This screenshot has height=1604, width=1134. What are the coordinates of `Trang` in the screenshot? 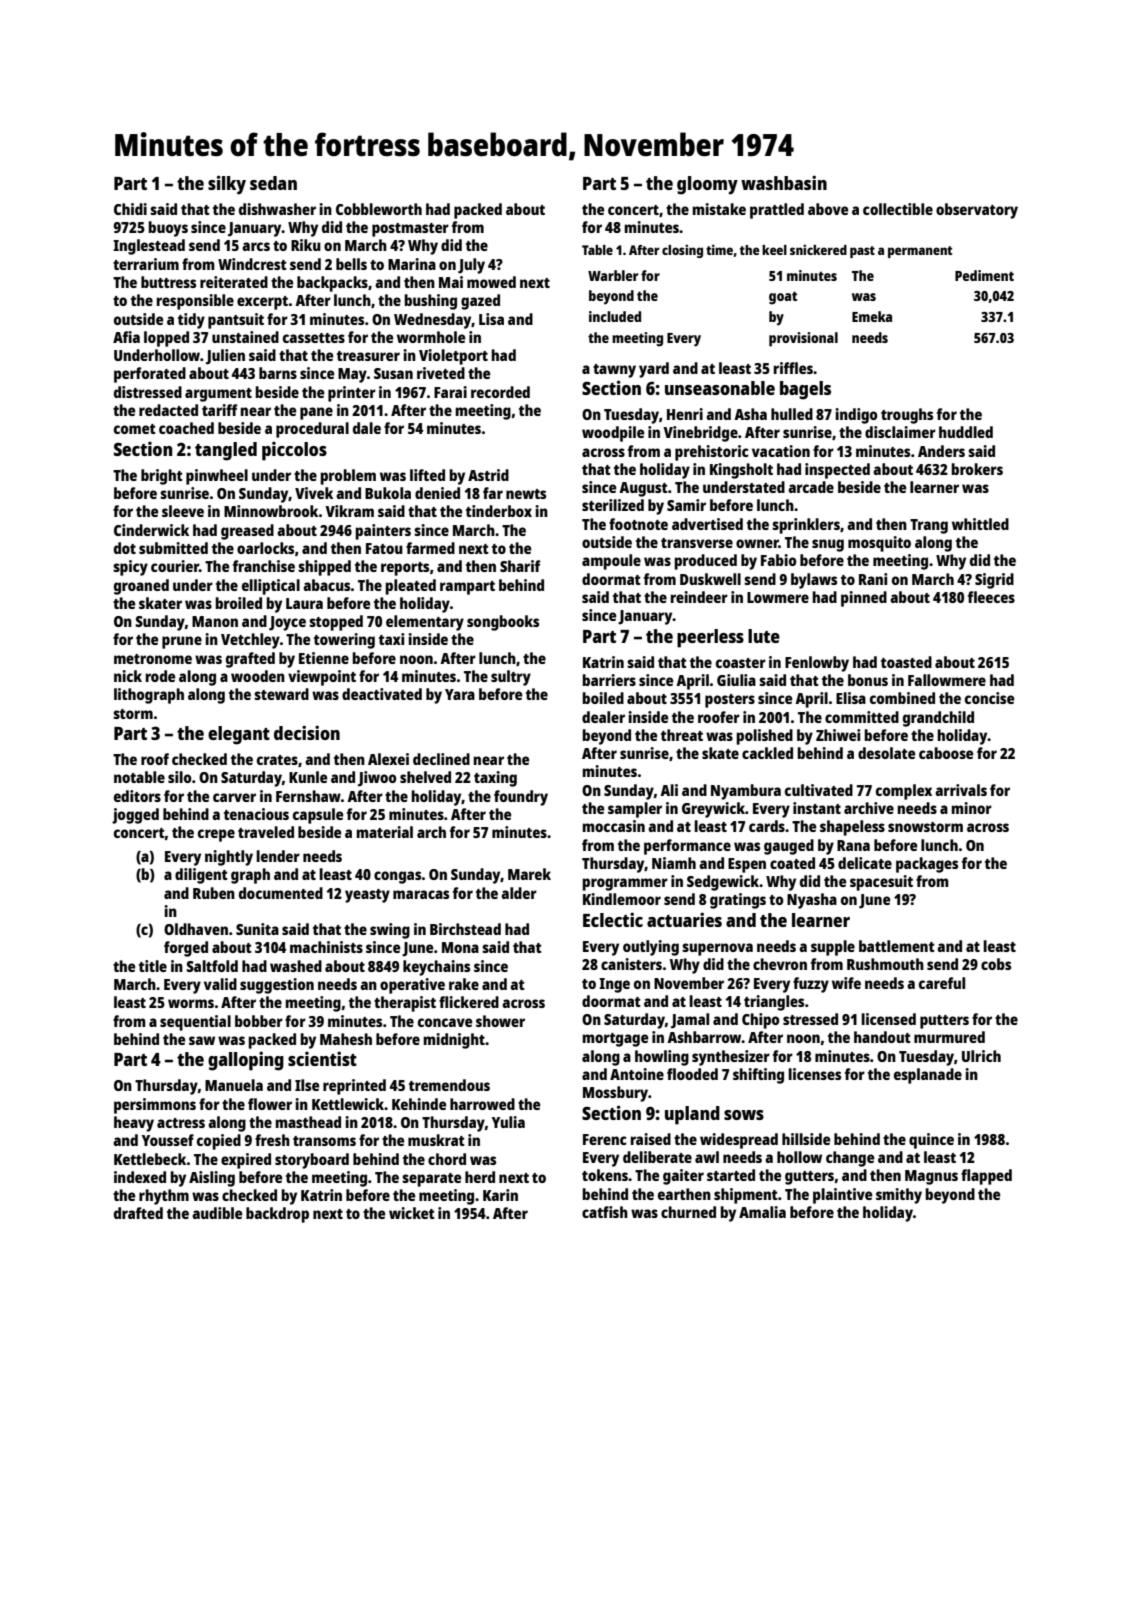 It's located at (929, 526).
